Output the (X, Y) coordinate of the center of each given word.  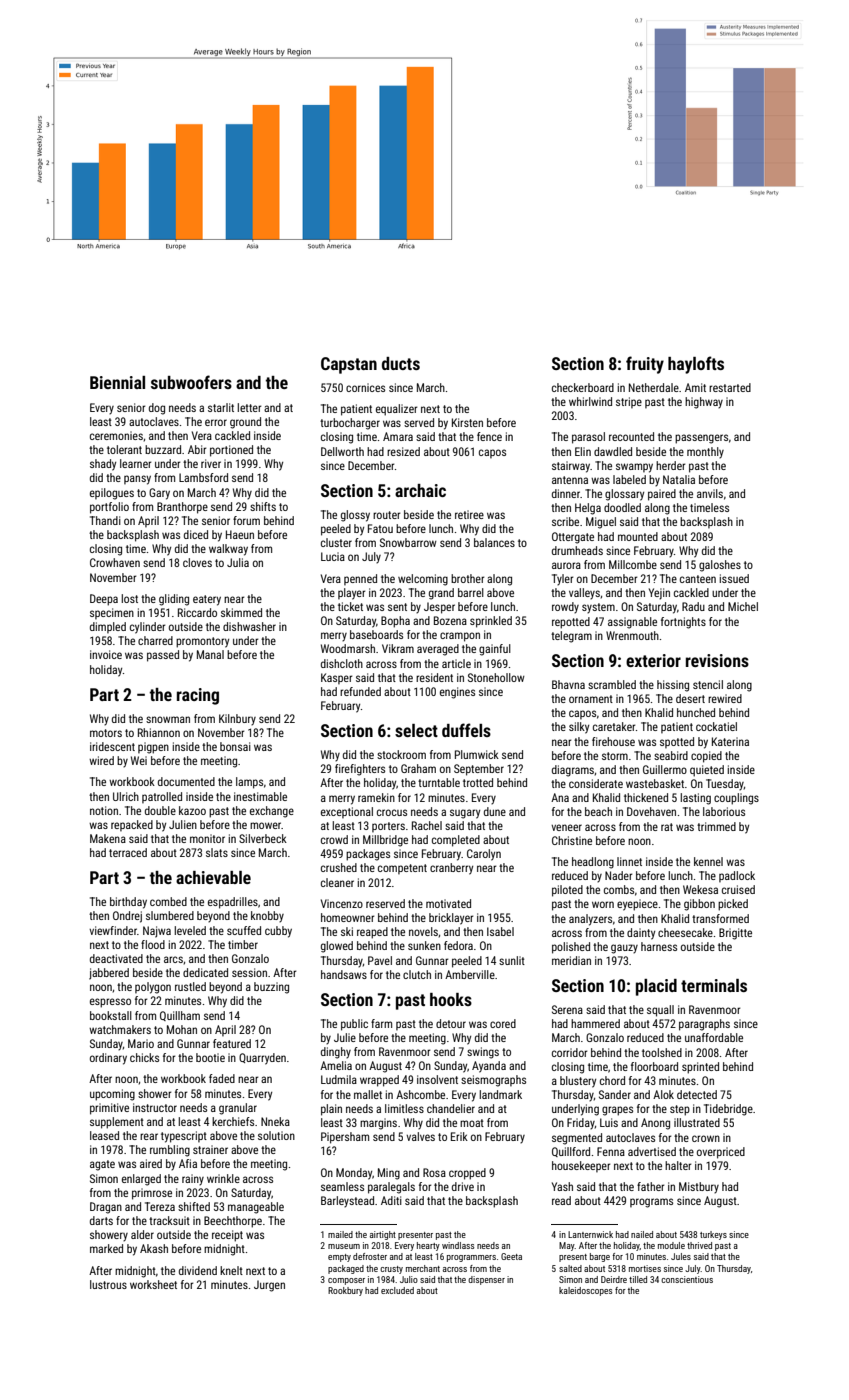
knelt (231, 1270)
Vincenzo (342, 903)
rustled (190, 986)
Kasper (336, 678)
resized (403, 451)
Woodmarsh (348, 648)
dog (157, 409)
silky (579, 728)
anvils (710, 493)
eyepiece (637, 905)
